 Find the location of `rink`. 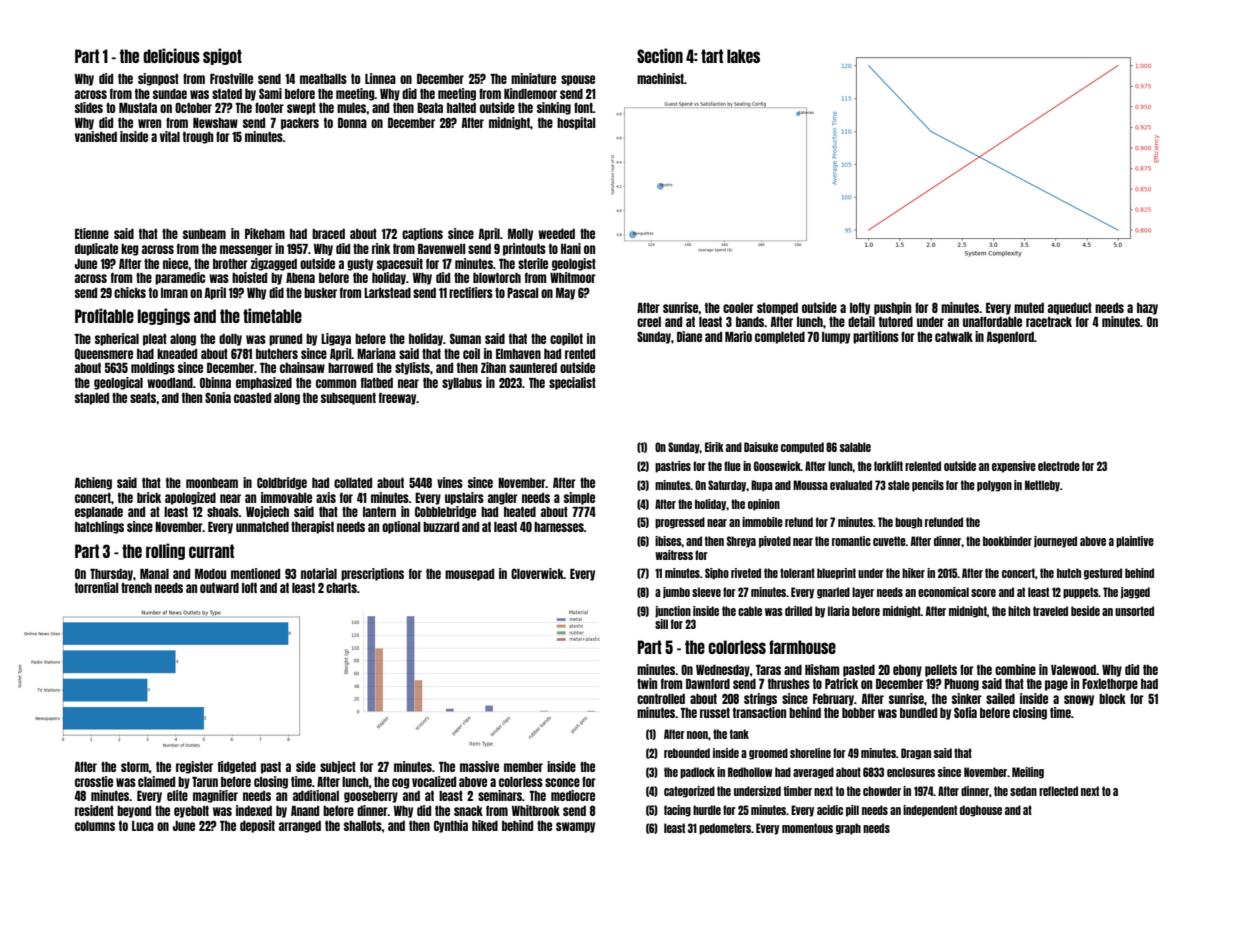

rink is located at coordinates (381, 248).
